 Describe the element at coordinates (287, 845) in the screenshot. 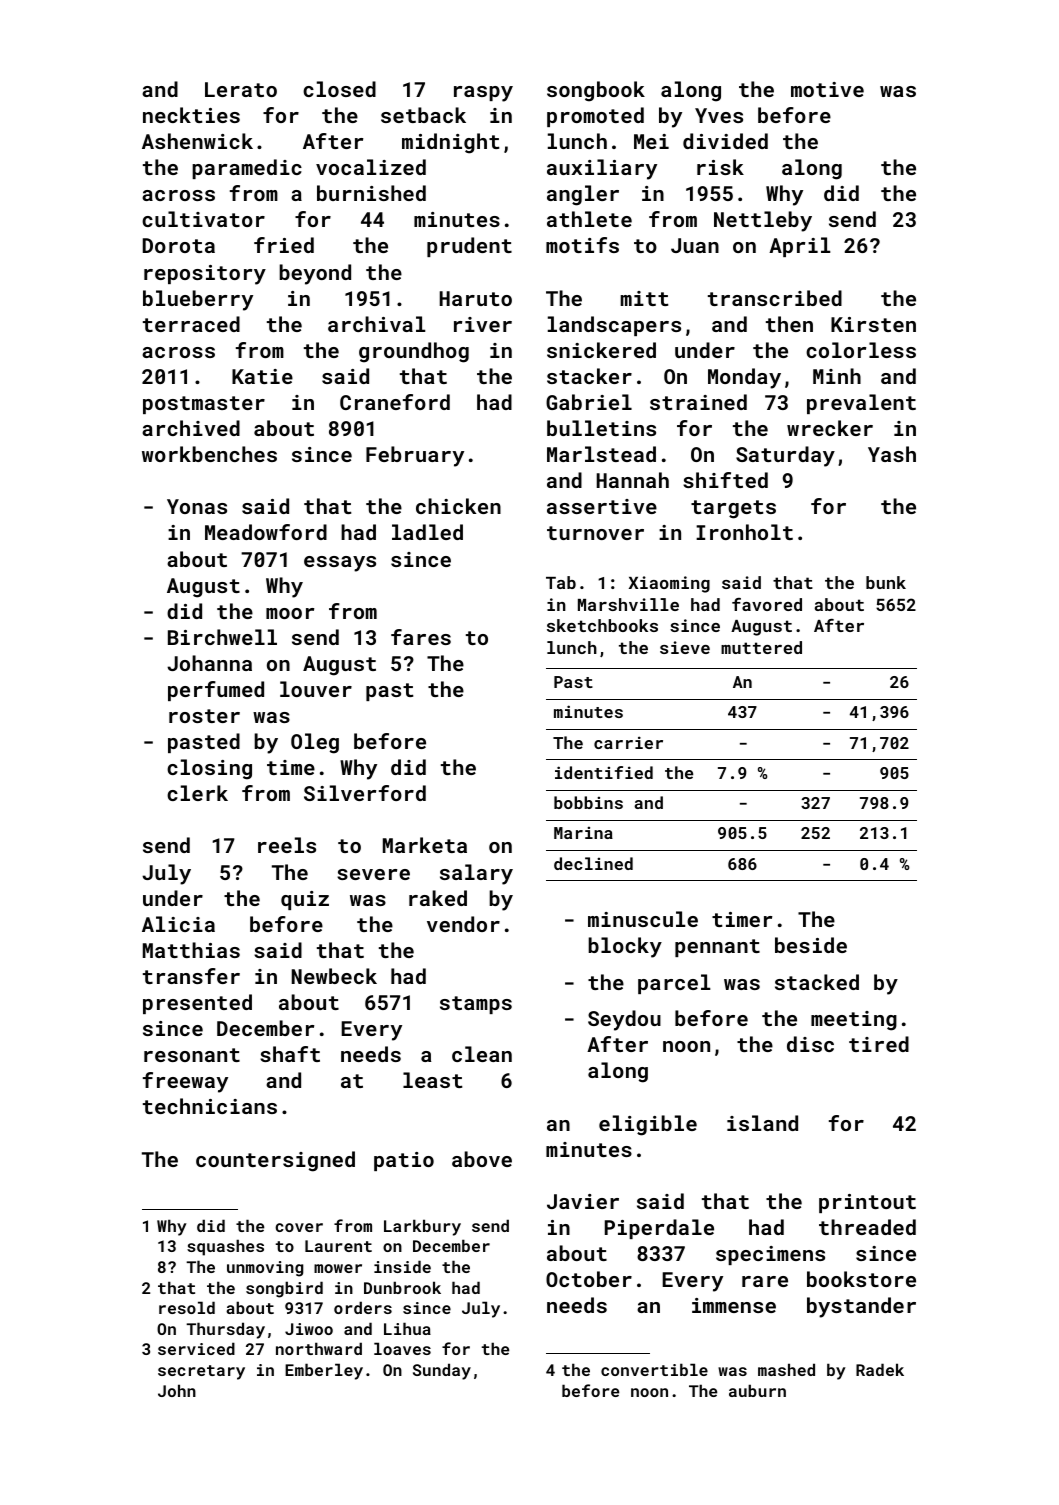

I see `reels` at that location.
